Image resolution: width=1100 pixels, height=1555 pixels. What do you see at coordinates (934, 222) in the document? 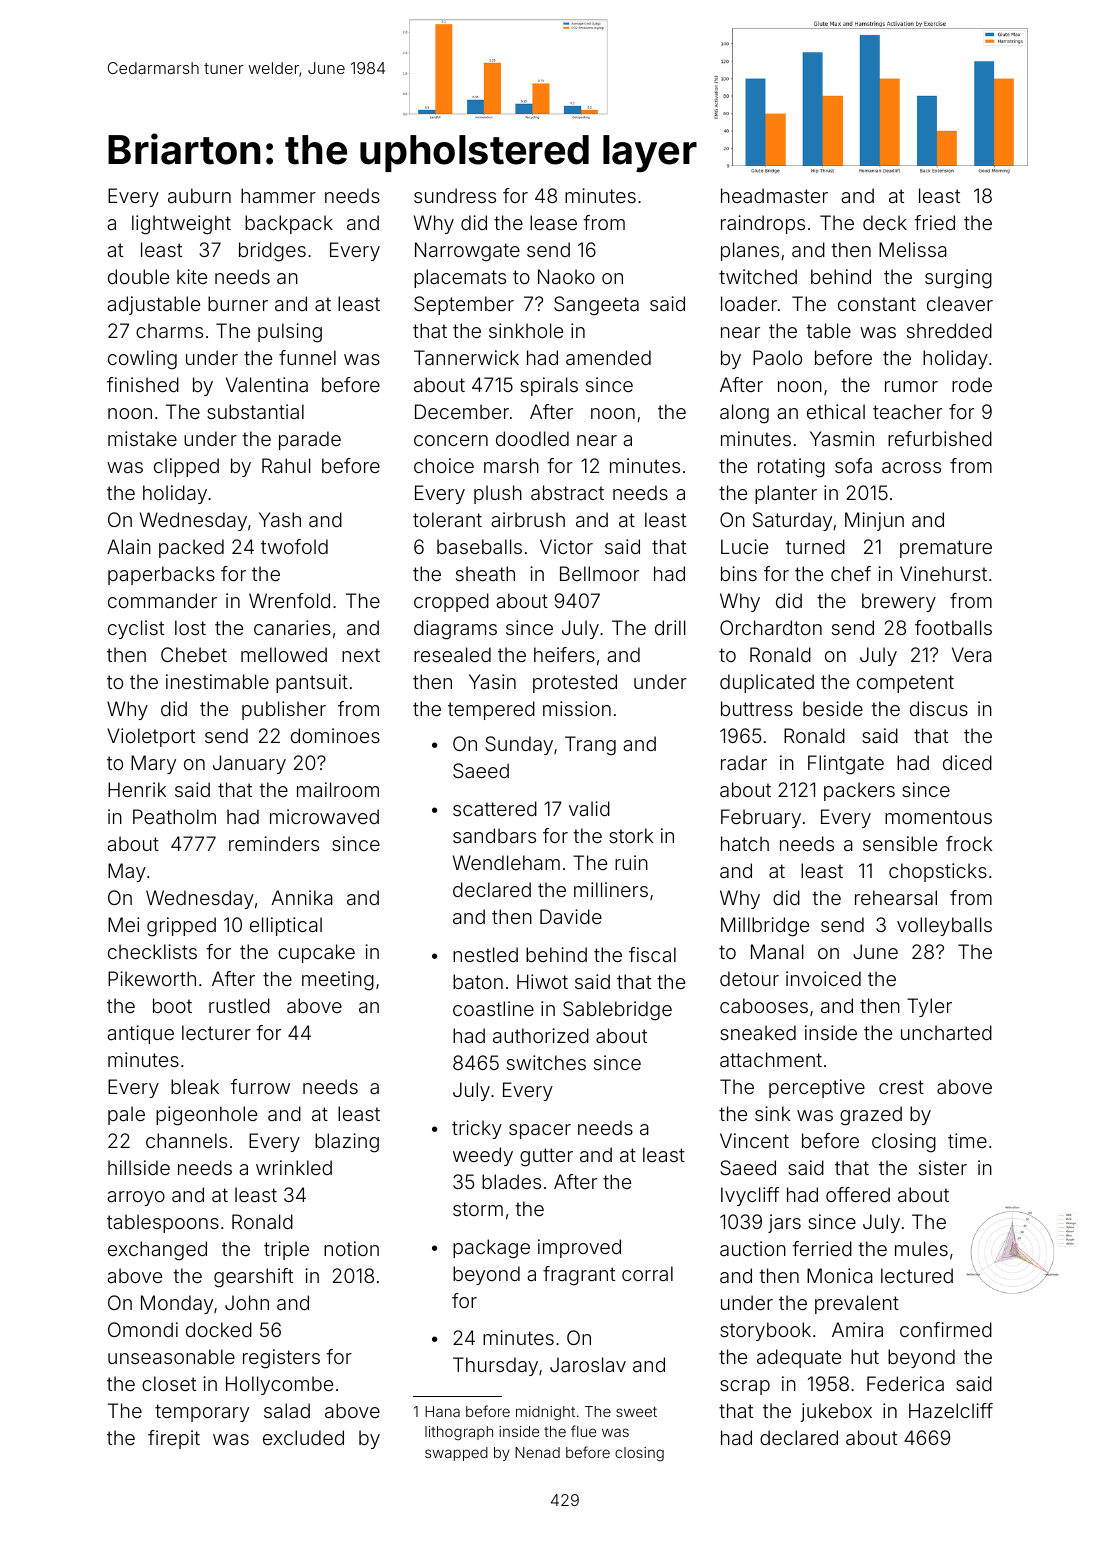
I see `fried` at bounding box center [934, 222].
